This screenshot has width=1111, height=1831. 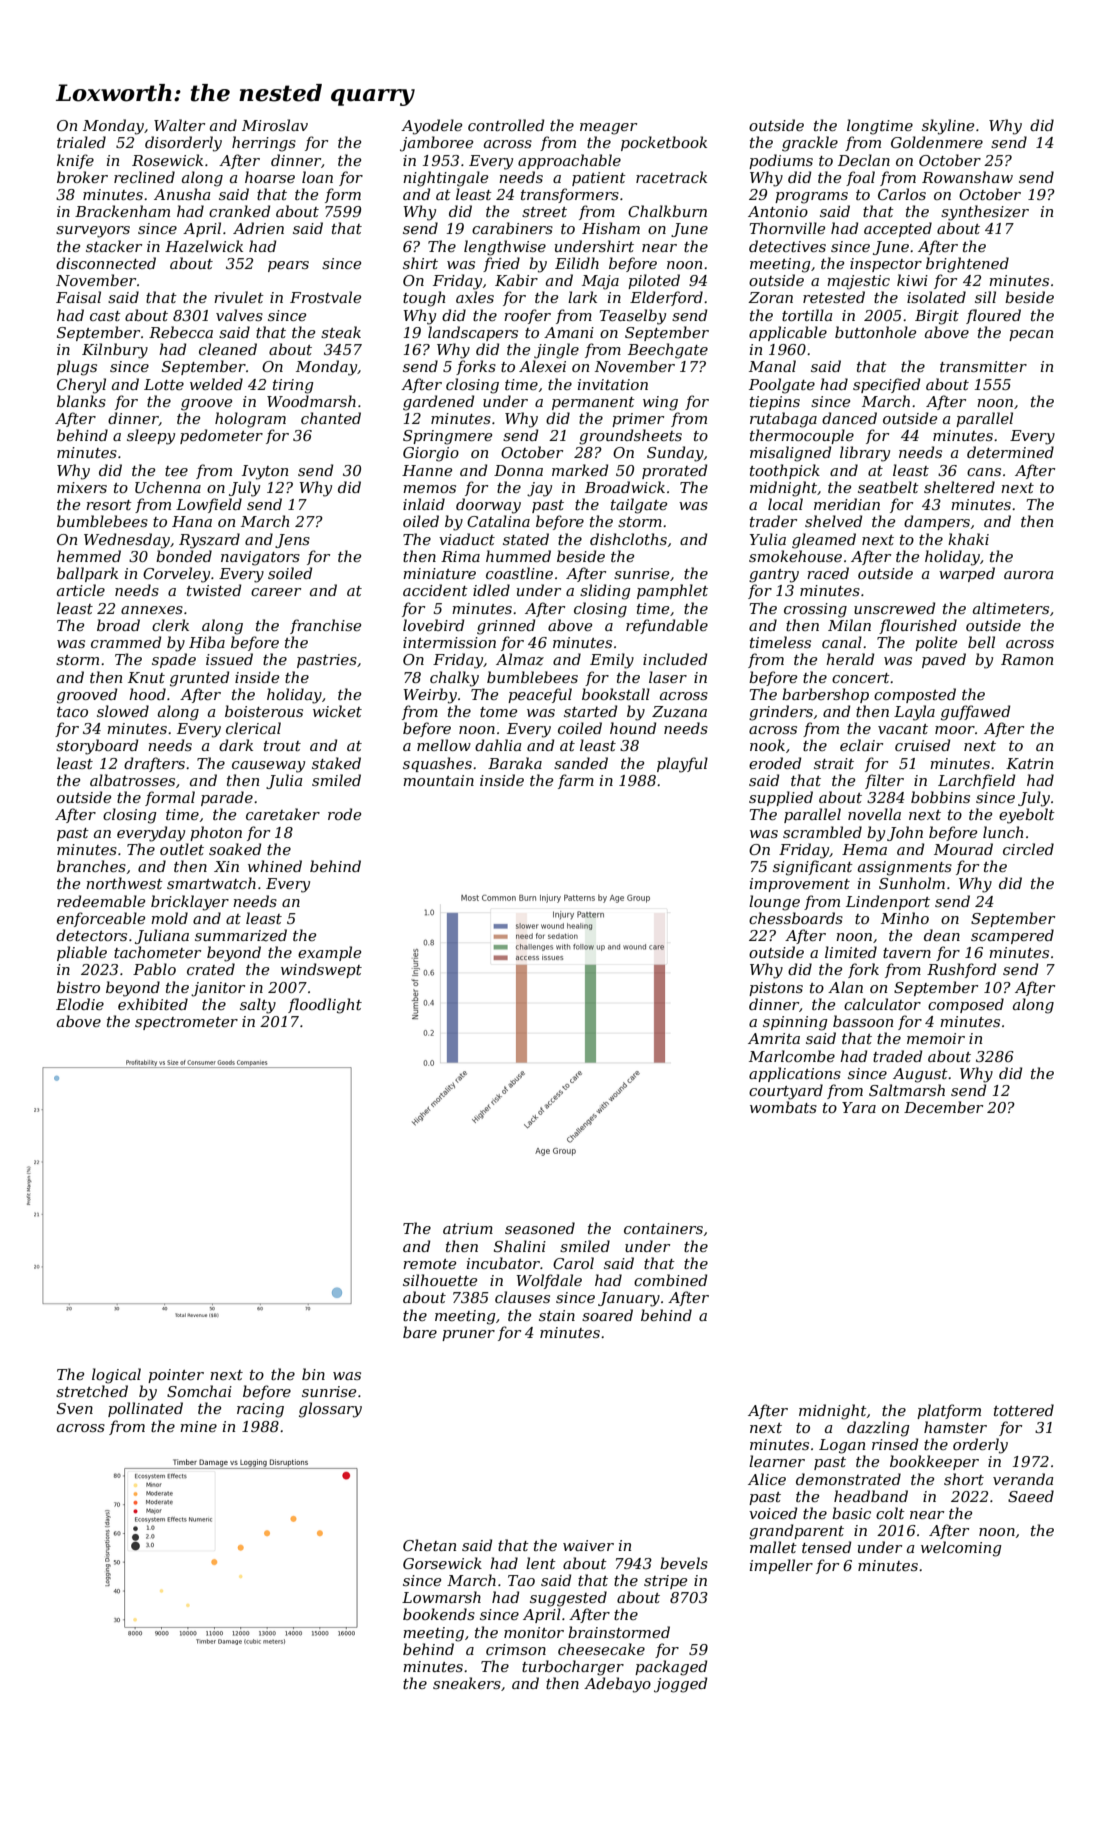 I want to click on pruner, so click(x=468, y=1335).
